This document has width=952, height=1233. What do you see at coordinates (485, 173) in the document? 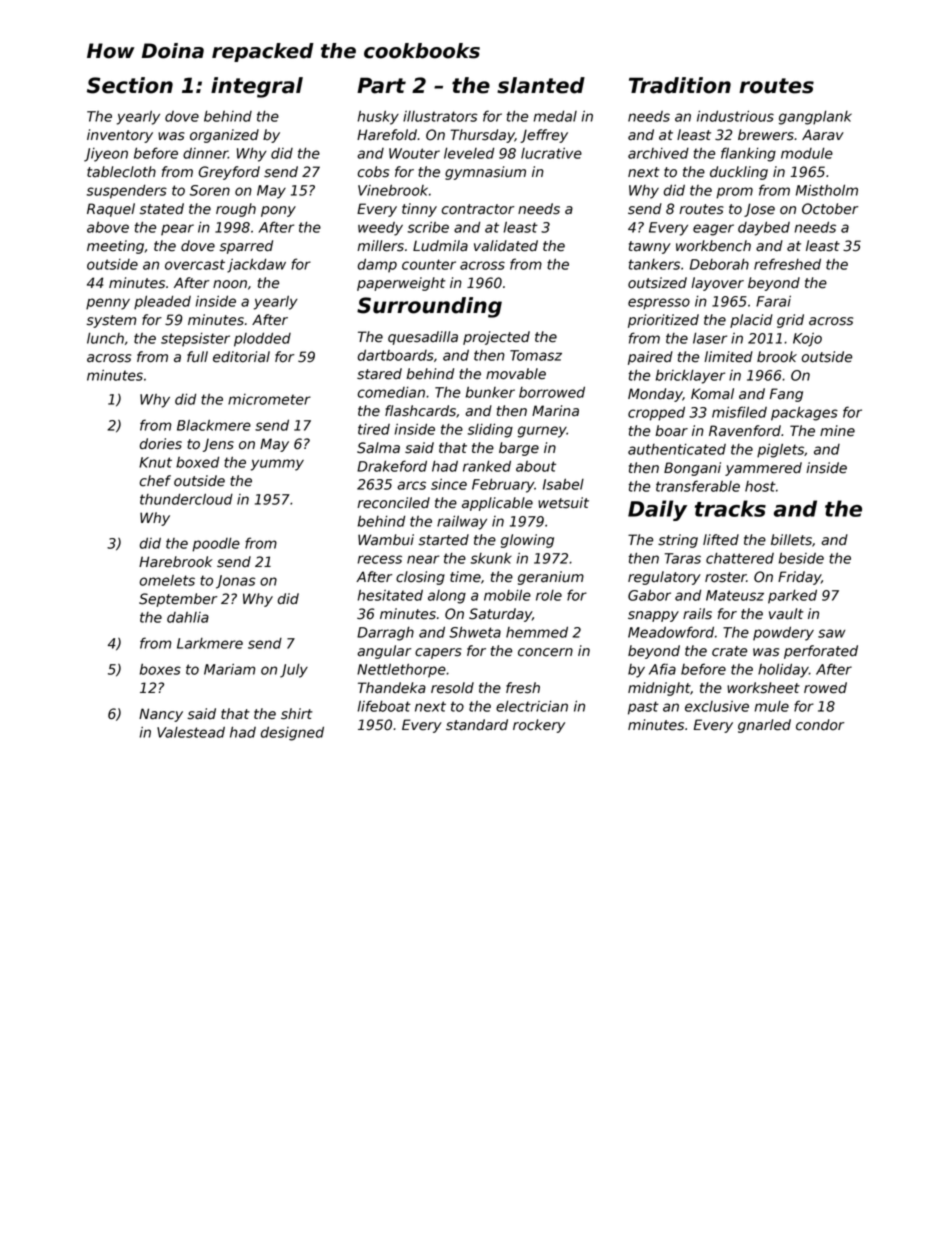
I see `gymnasium` at bounding box center [485, 173].
